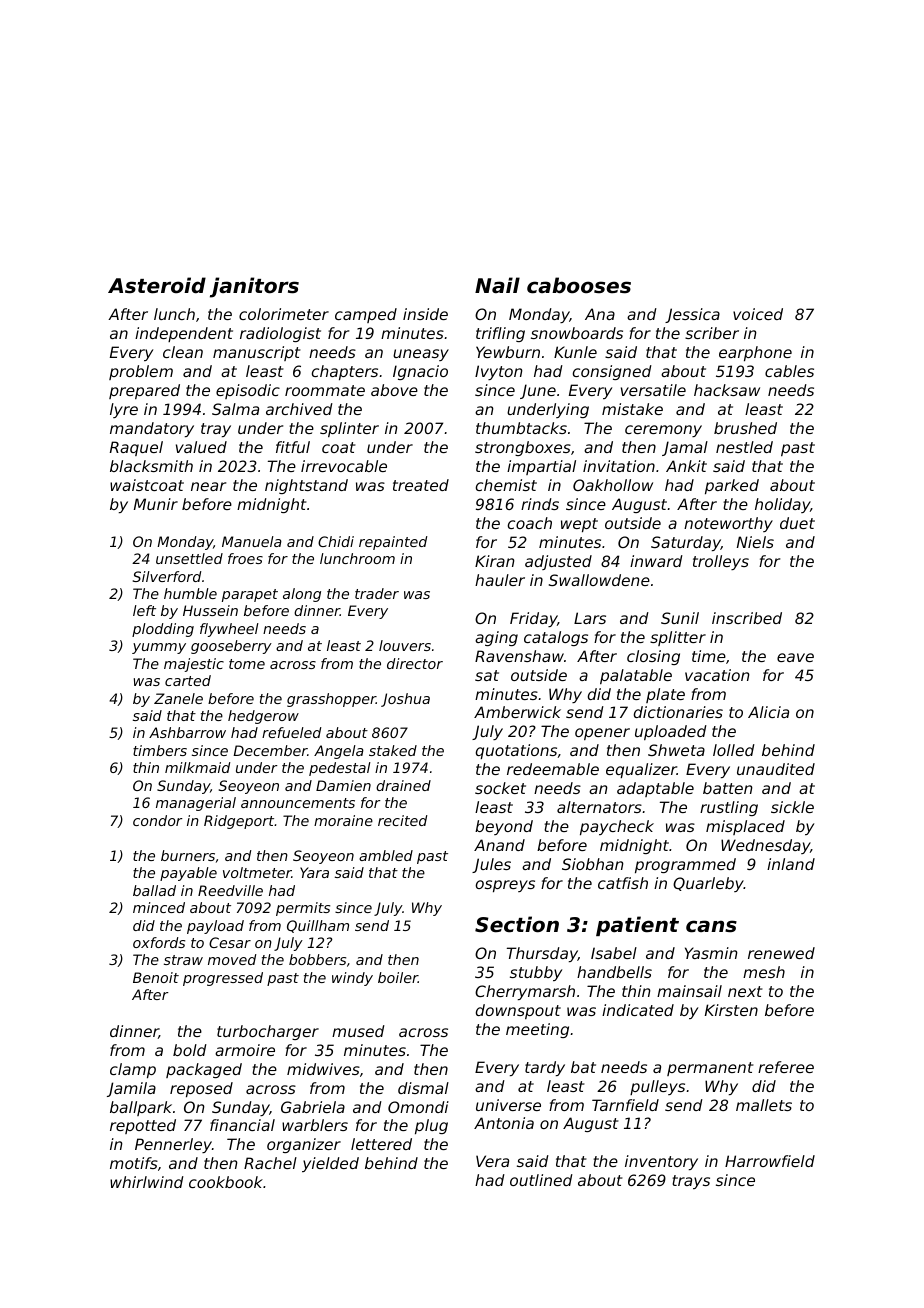 Image resolution: width=924 pixels, height=1308 pixels. I want to click on whirlwind, so click(147, 1182).
